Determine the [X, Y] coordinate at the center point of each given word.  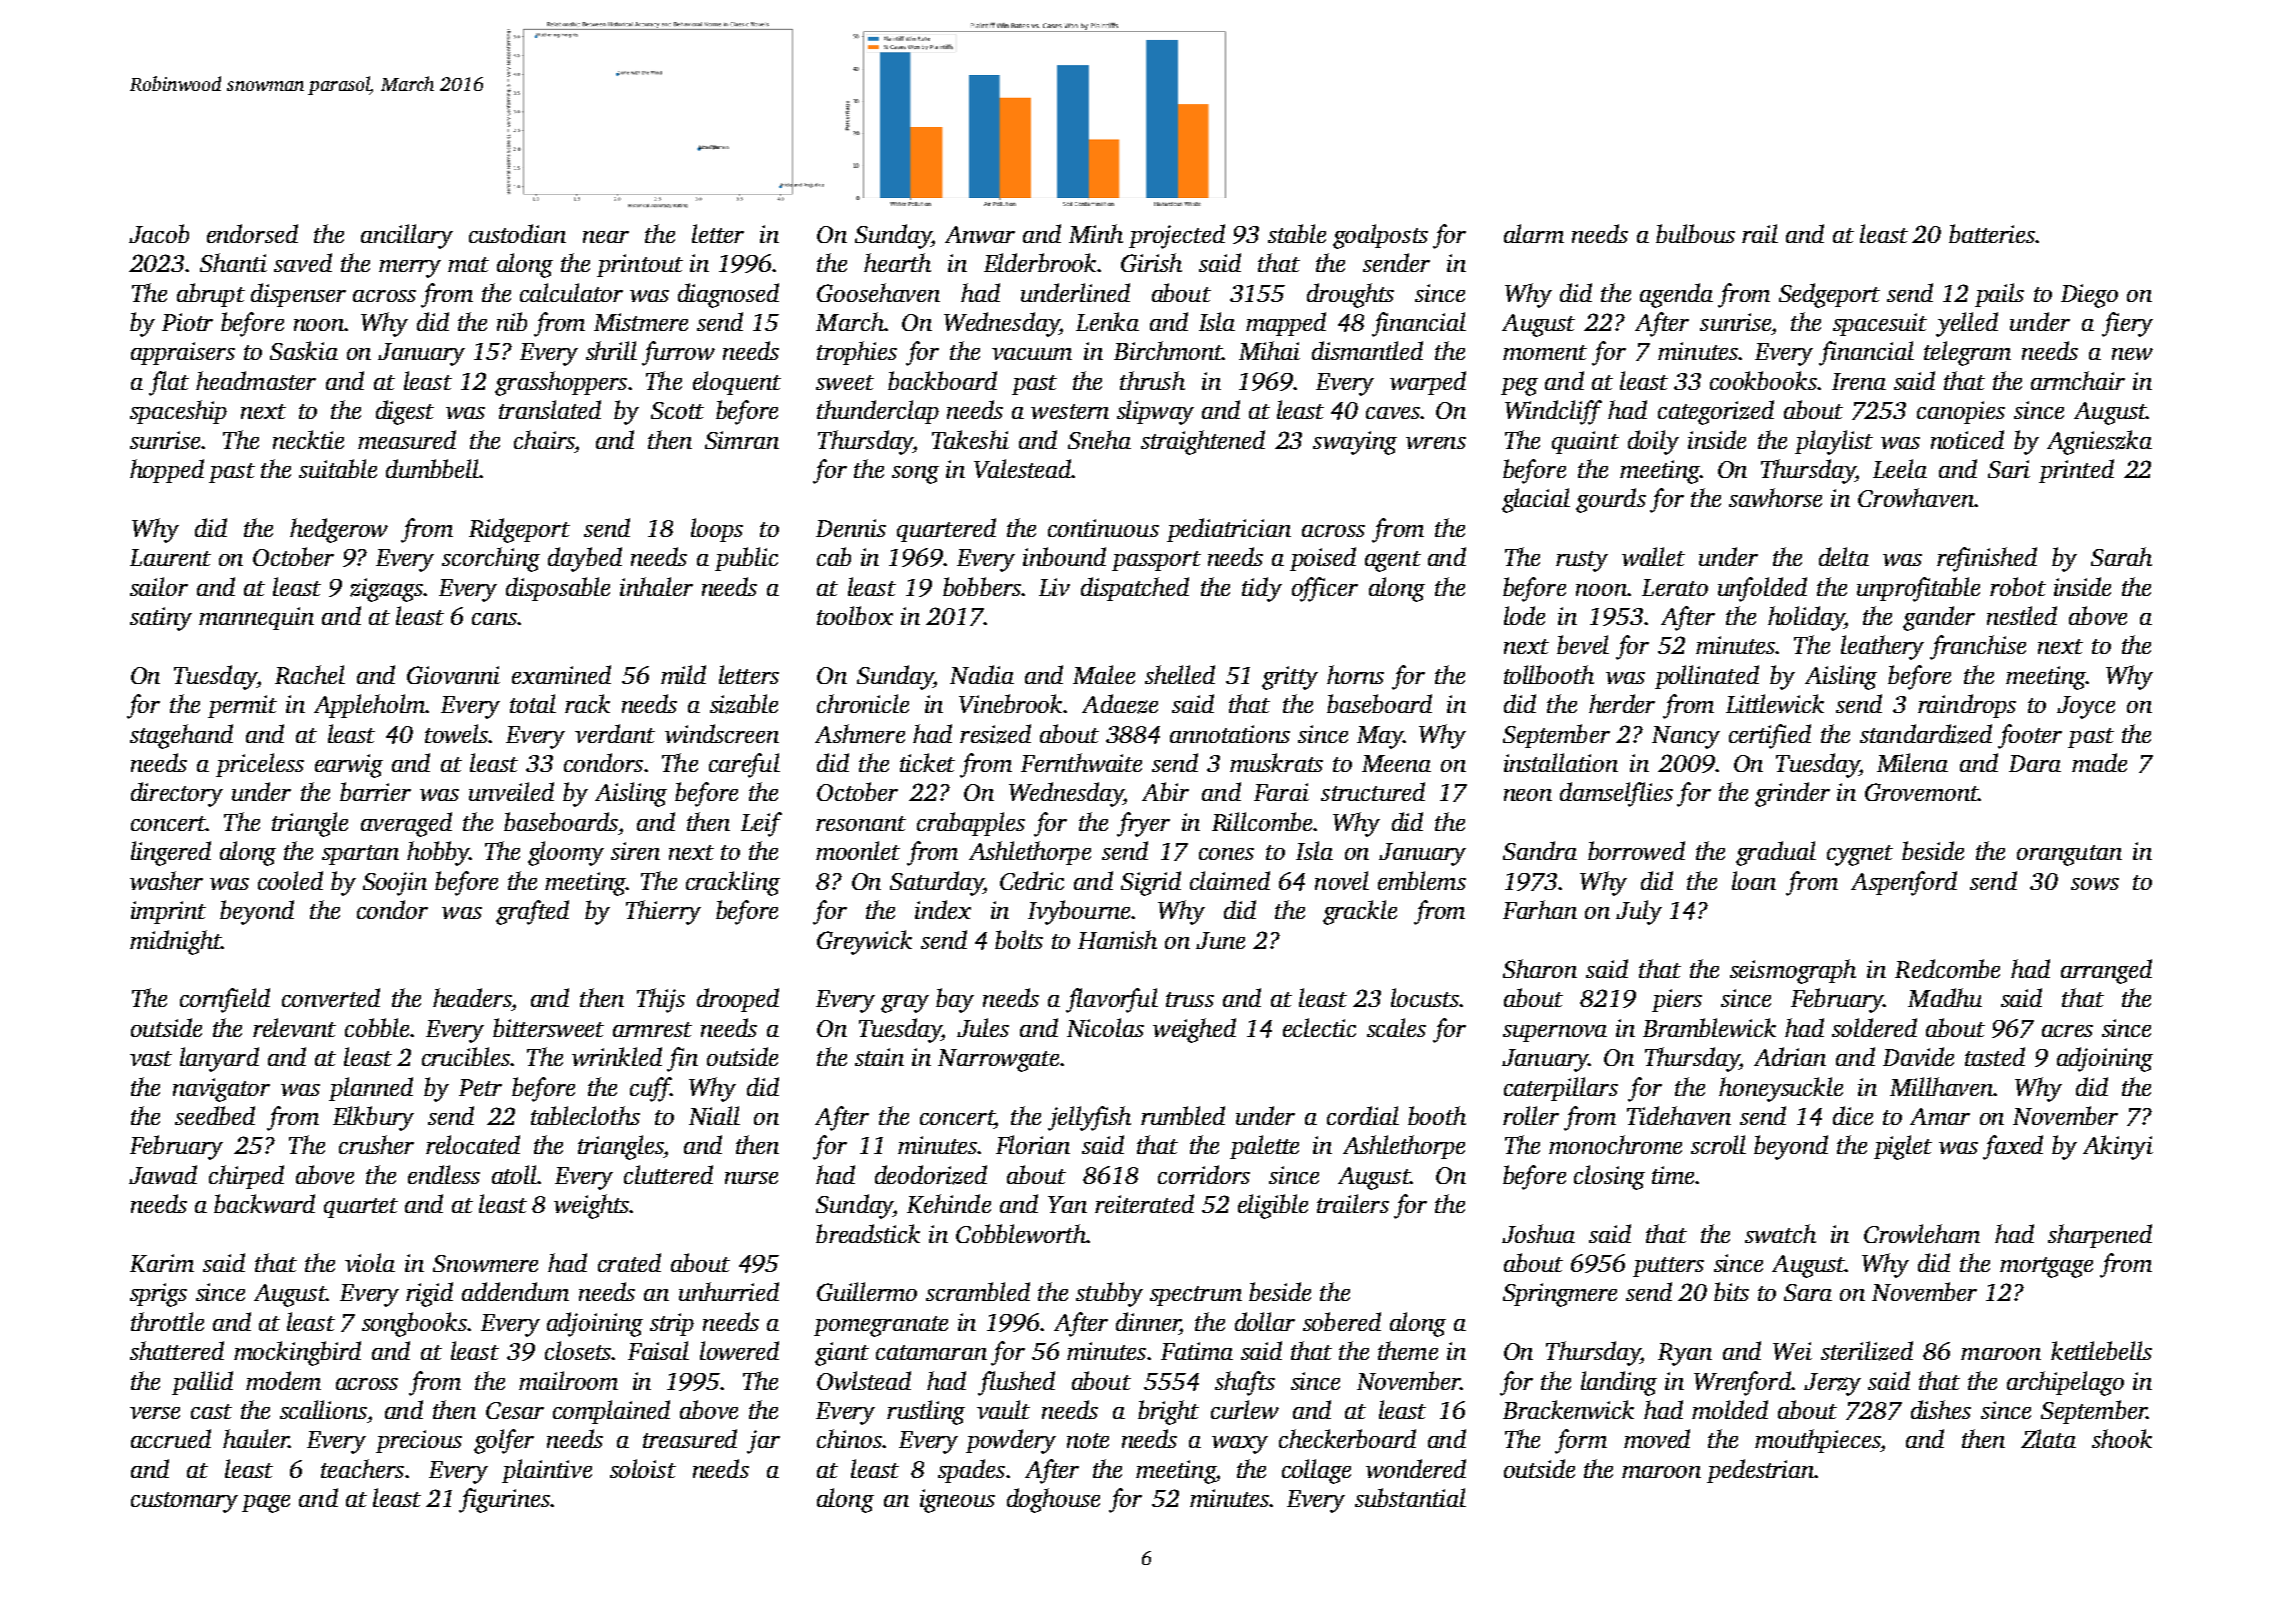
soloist [643, 1468]
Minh [1096, 233]
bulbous [1695, 233]
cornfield [225, 1000]
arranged [2106, 971]
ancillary [407, 236]
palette [1264, 1147]
